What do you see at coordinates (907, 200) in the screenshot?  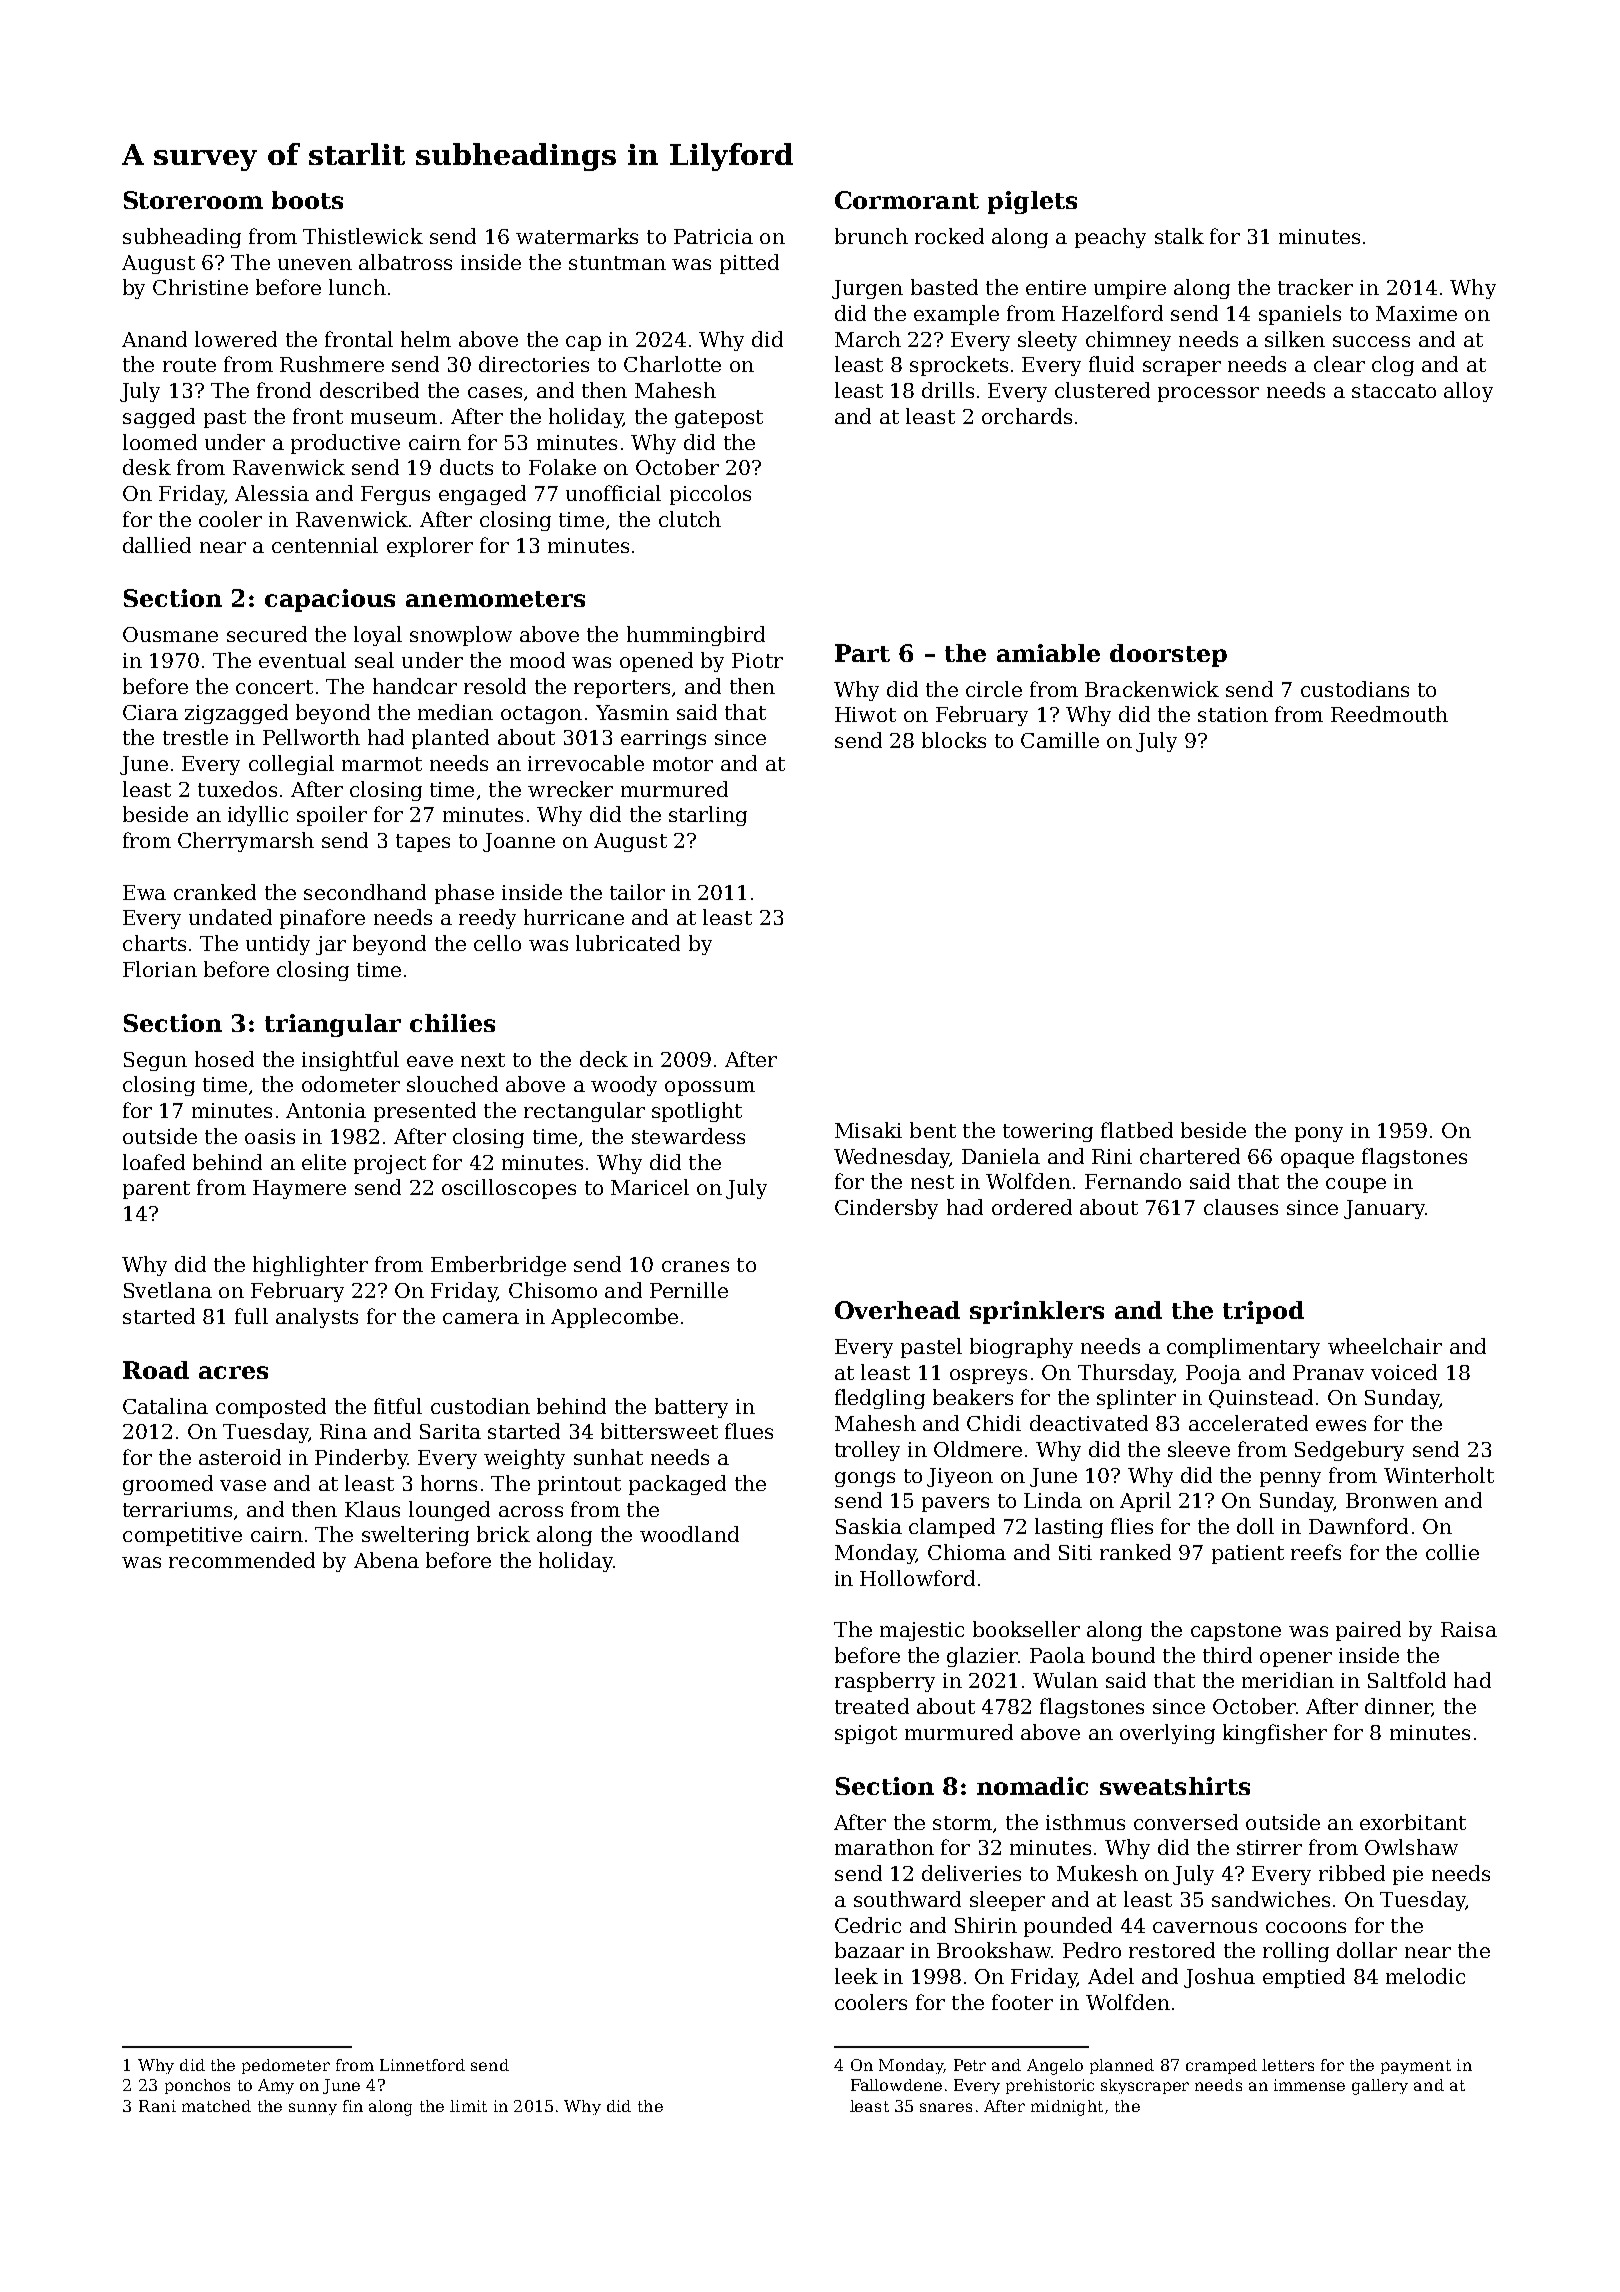 I see `Cormorant` at bounding box center [907, 200].
